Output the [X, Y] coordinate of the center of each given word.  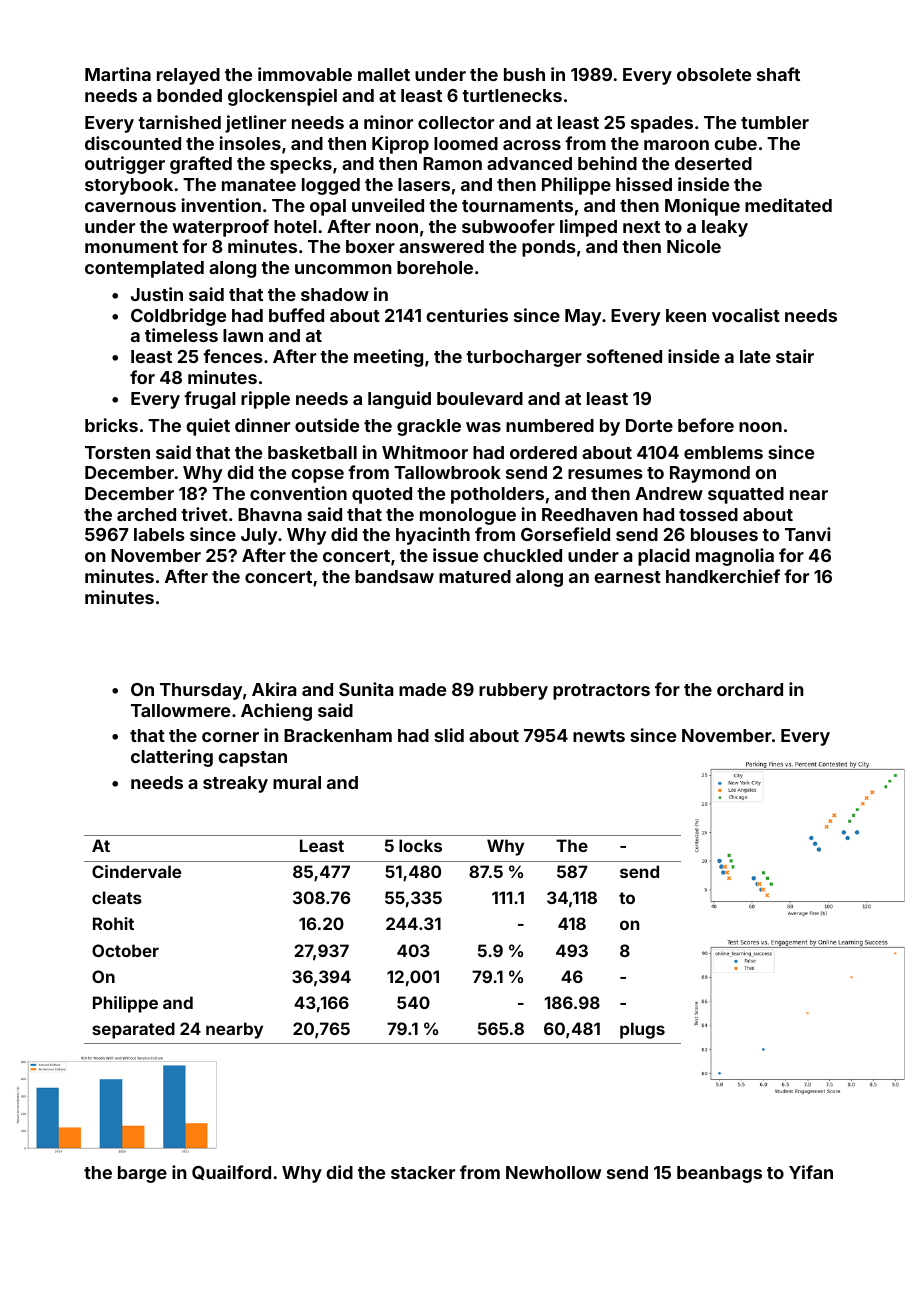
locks [420, 845]
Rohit [113, 923]
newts [599, 736]
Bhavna [270, 514]
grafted [201, 165]
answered [441, 246]
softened [624, 356]
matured [475, 576]
